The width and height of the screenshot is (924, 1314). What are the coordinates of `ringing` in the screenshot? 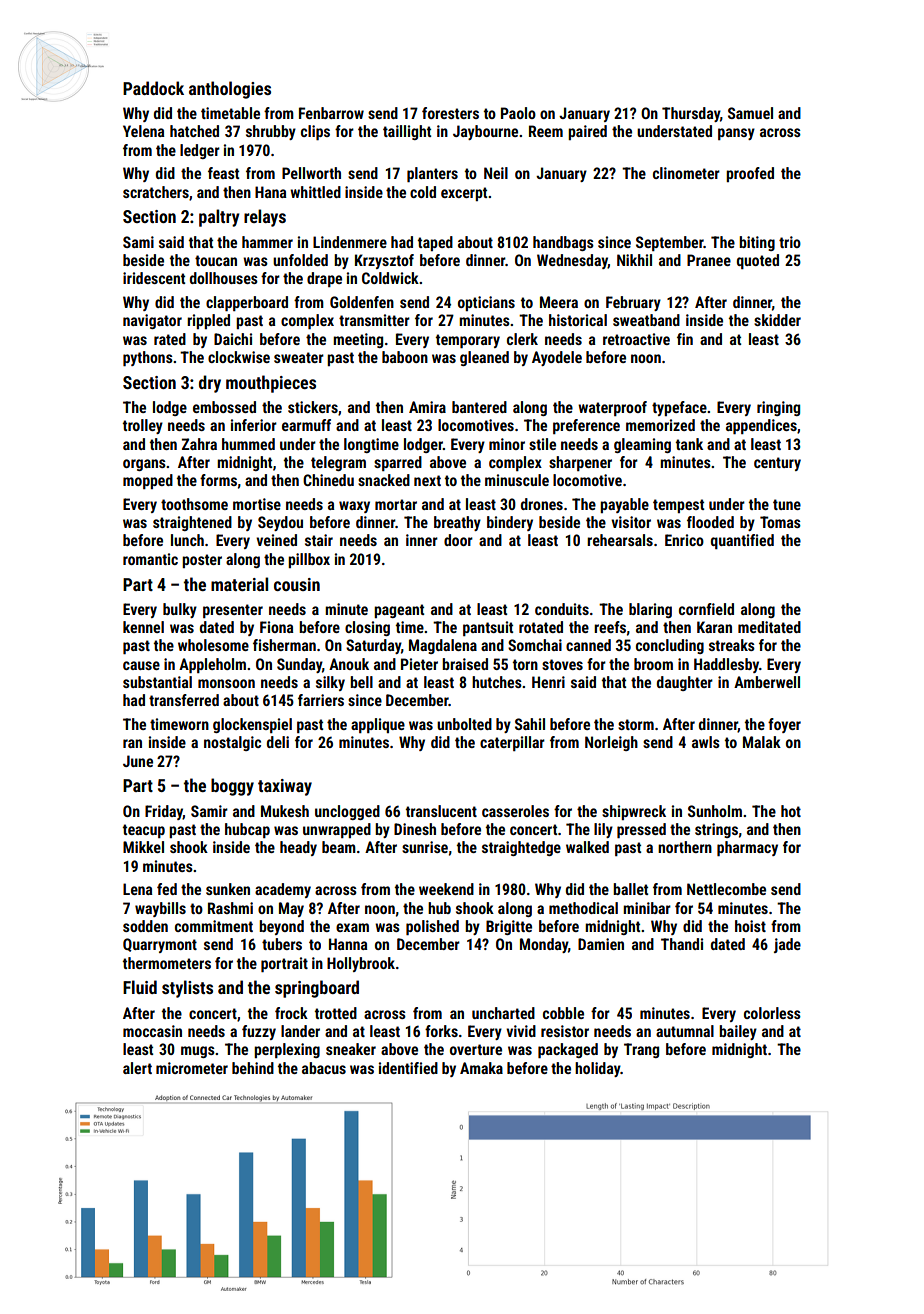 It's located at (778, 408).
